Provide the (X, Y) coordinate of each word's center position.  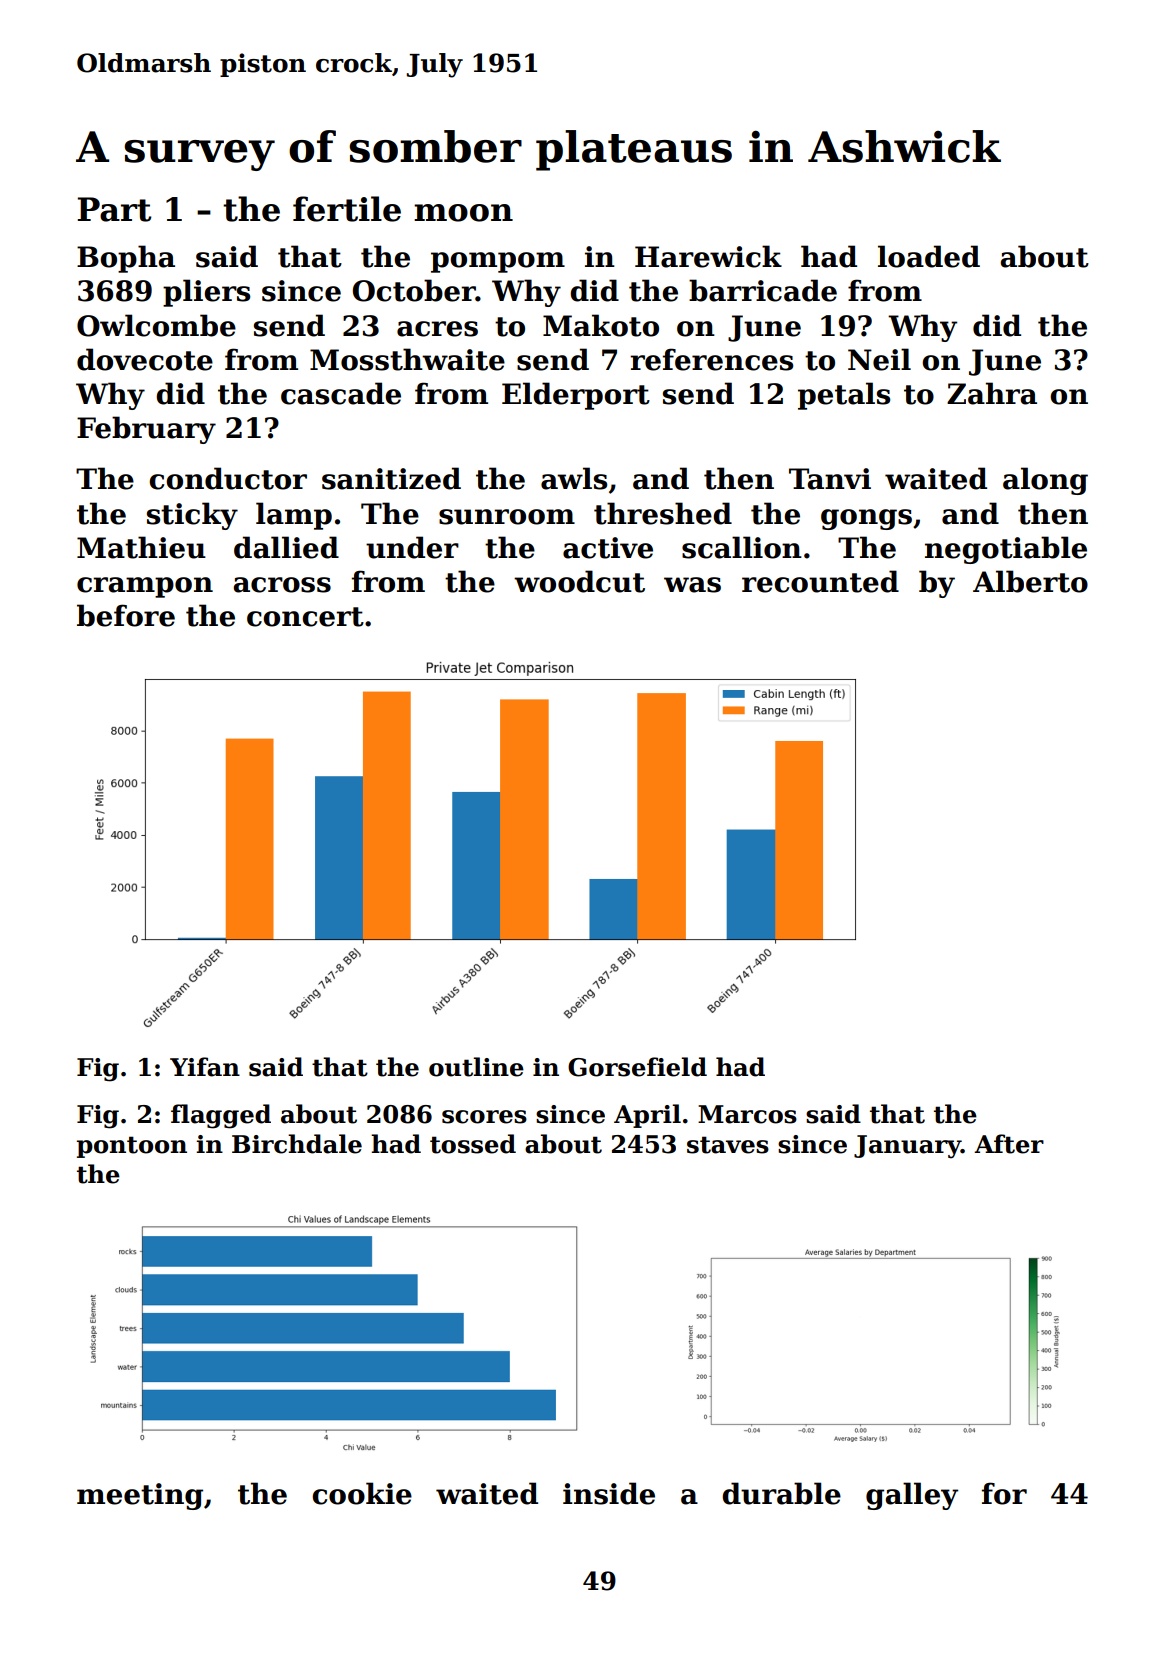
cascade (341, 393)
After (1009, 1144)
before (126, 615)
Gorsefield (637, 1067)
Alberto (1030, 581)
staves (728, 1145)
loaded (929, 256)
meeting (140, 1496)
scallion (742, 547)
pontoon (132, 1147)
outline (476, 1067)
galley (912, 1496)
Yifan (205, 1067)
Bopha (126, 259)
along (1045, 481)
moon (463, 213)
